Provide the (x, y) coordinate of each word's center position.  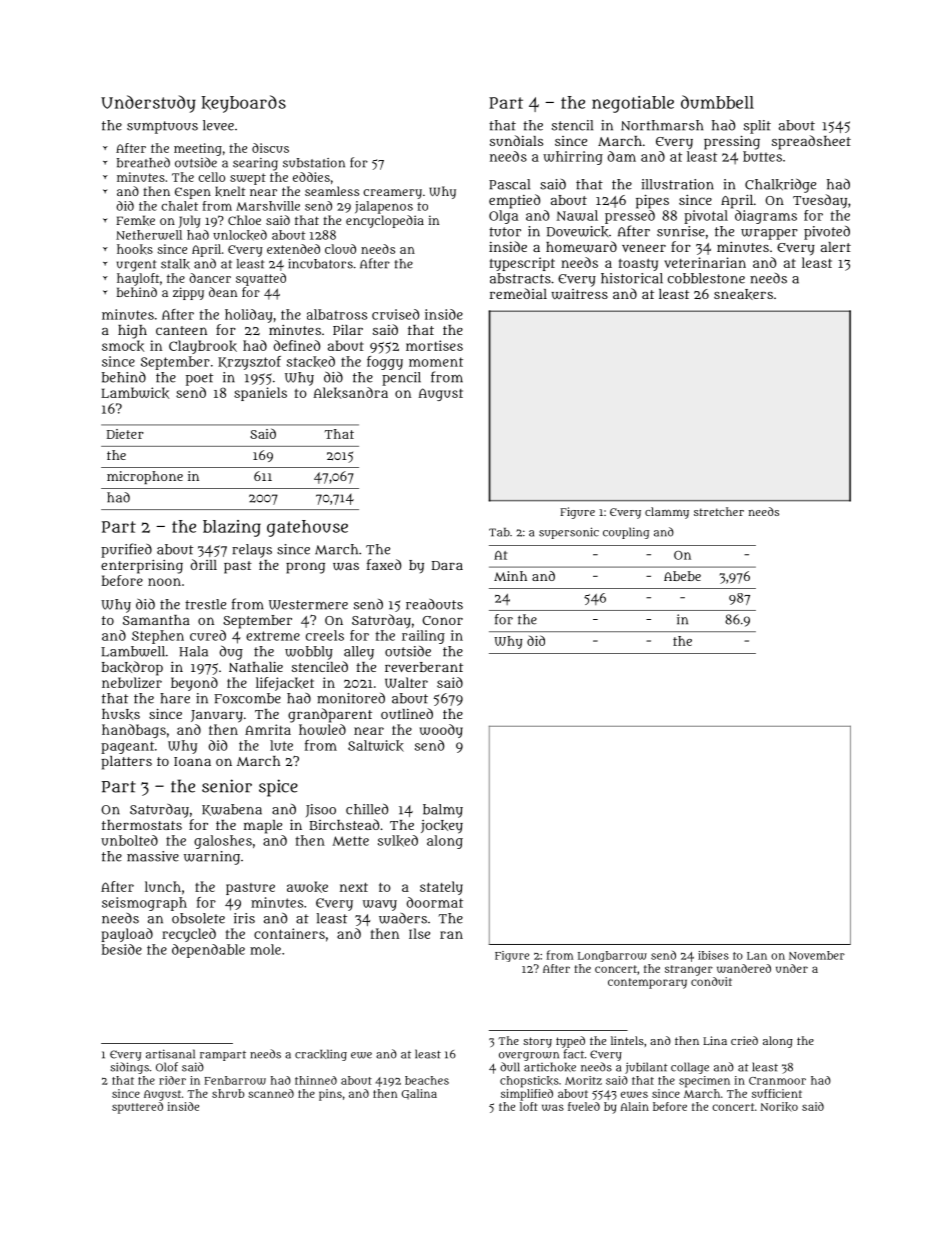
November (817, 955)
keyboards (243, 104)
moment (436, 362)
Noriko (779, 1107)
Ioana (192, 761)
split (757, 127)
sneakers (743, 294)
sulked (398, 841)
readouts (434, 604)
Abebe (682, 576)
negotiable (633, 104)
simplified (527, 1095)
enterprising (142, 567)
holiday (249, 316)
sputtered (137, 1108)
